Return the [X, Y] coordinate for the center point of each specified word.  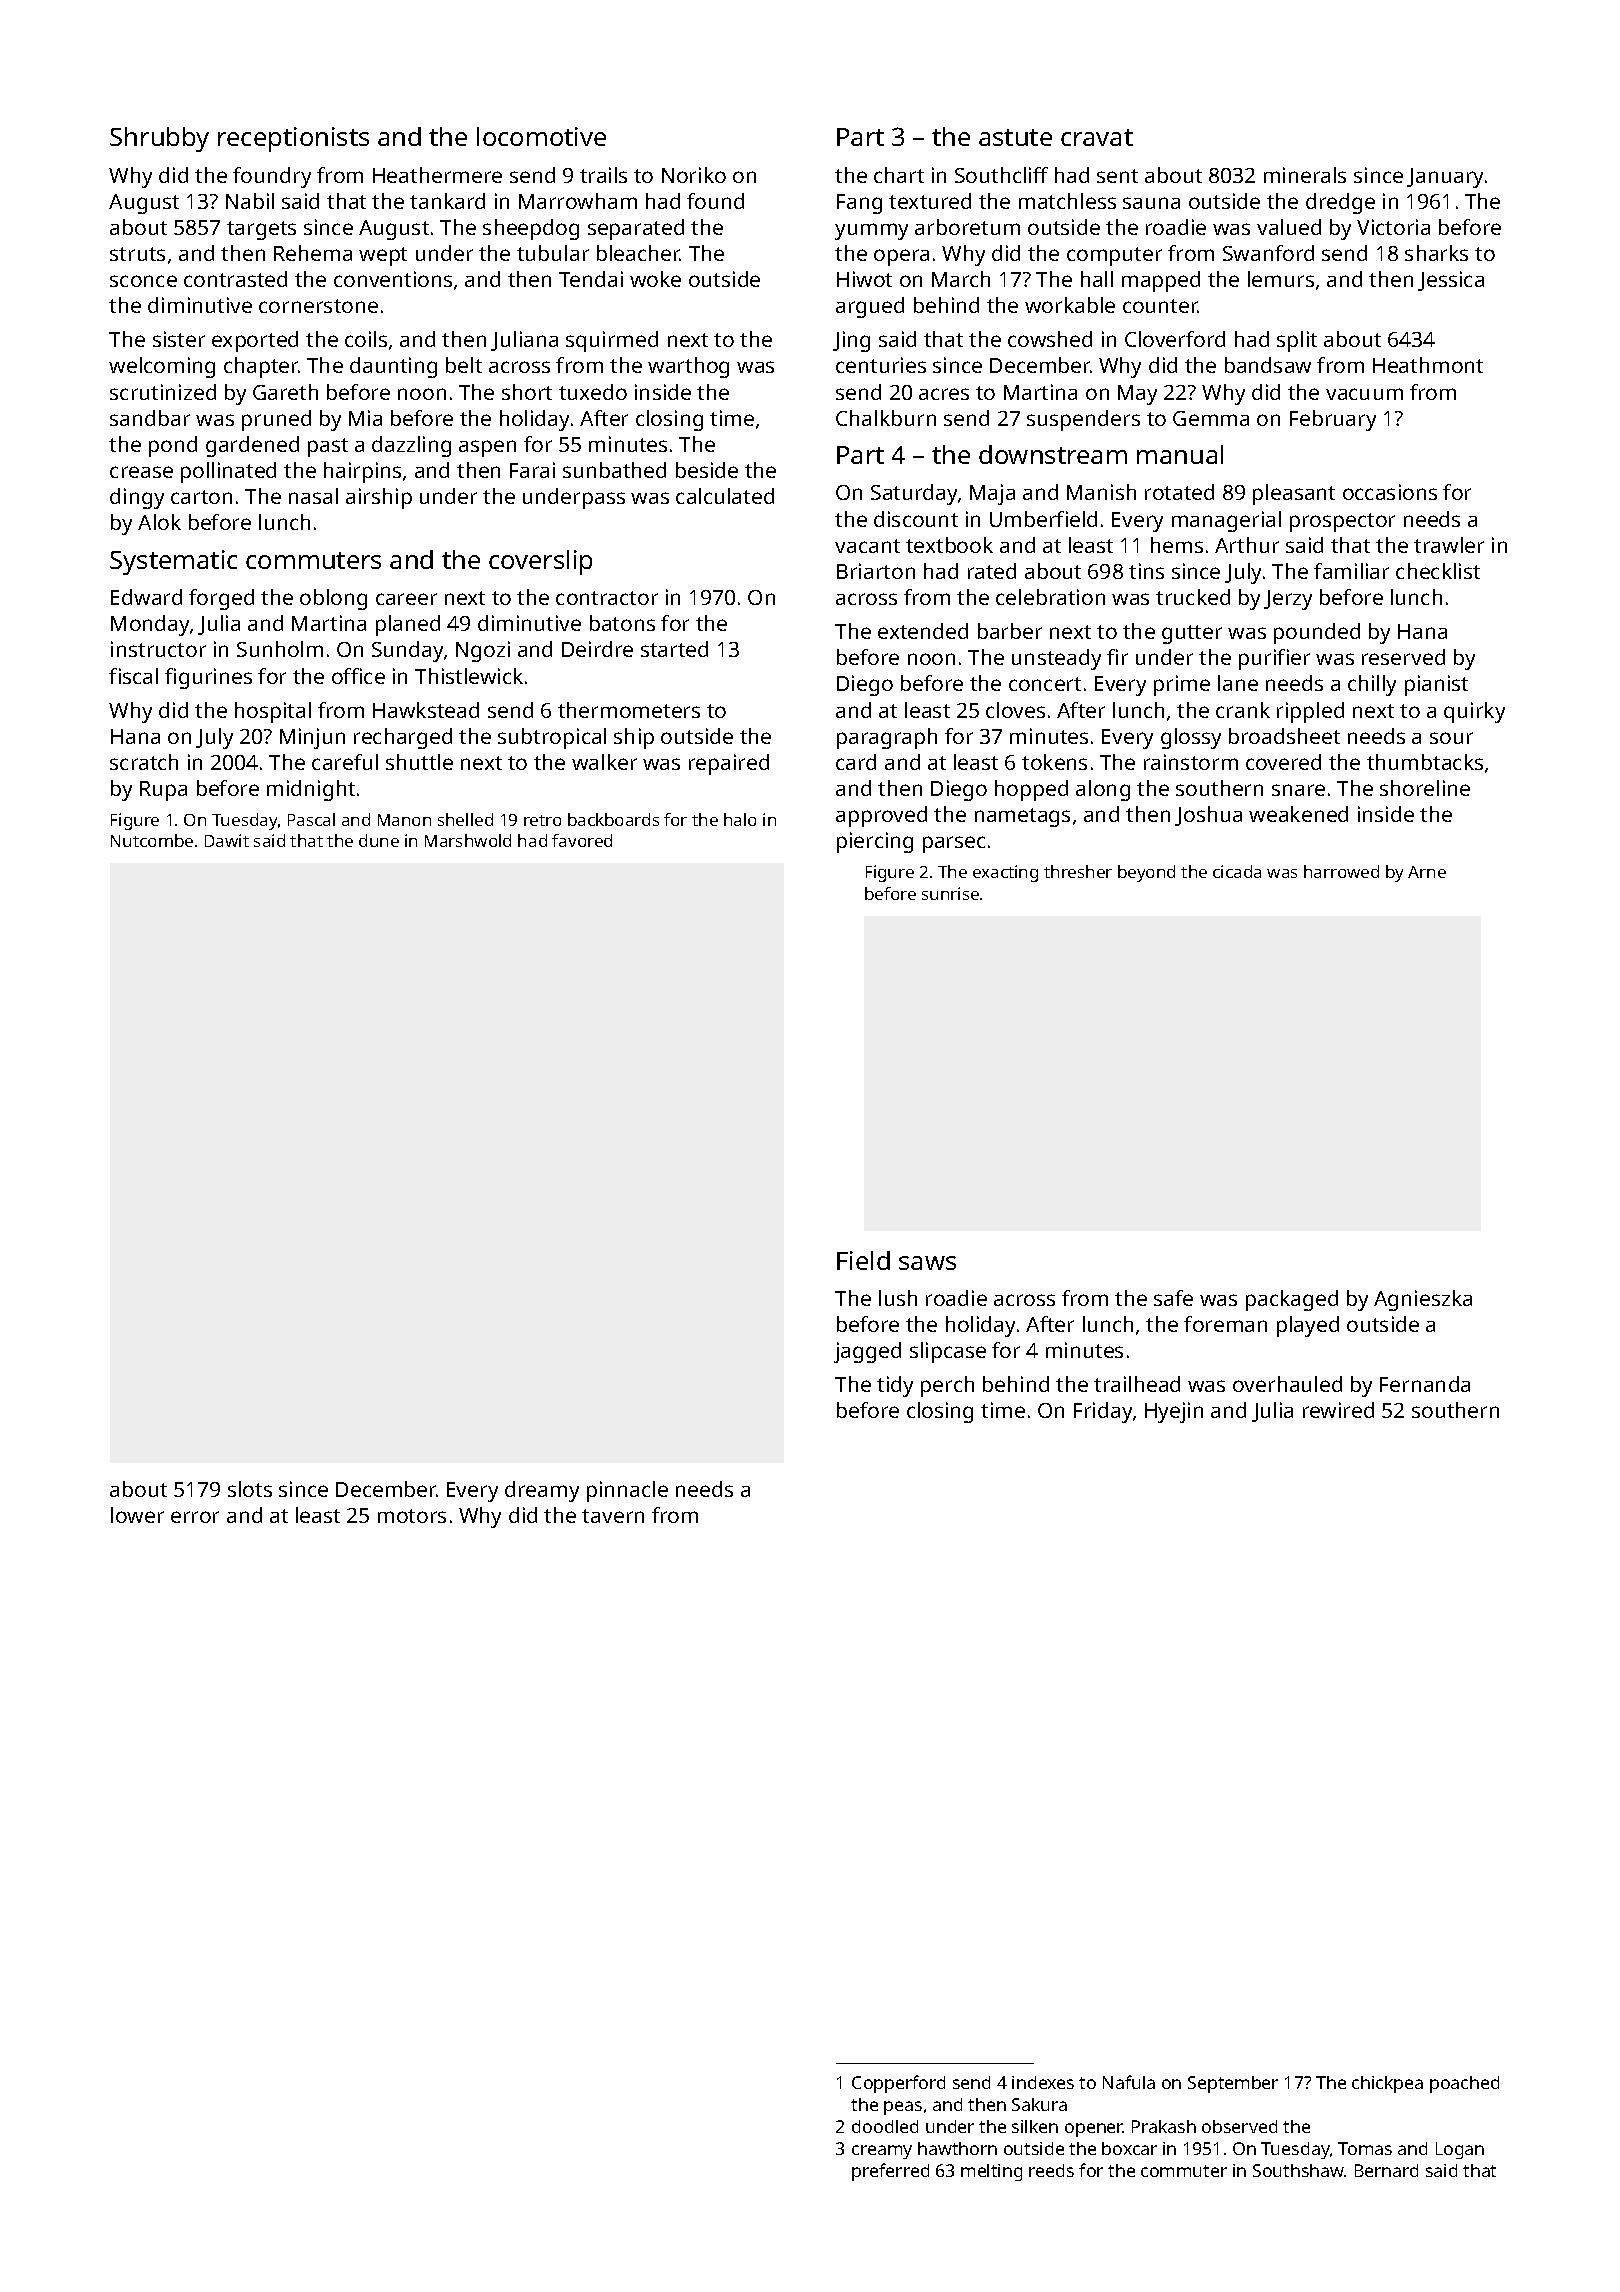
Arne [1427, 872]
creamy [882, 2152]
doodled [885, 2126]
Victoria [1393, 227]
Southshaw [1299, 2170]
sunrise [950, 893]
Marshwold [468, 840]
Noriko [694, 175]
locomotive [541, 136]
